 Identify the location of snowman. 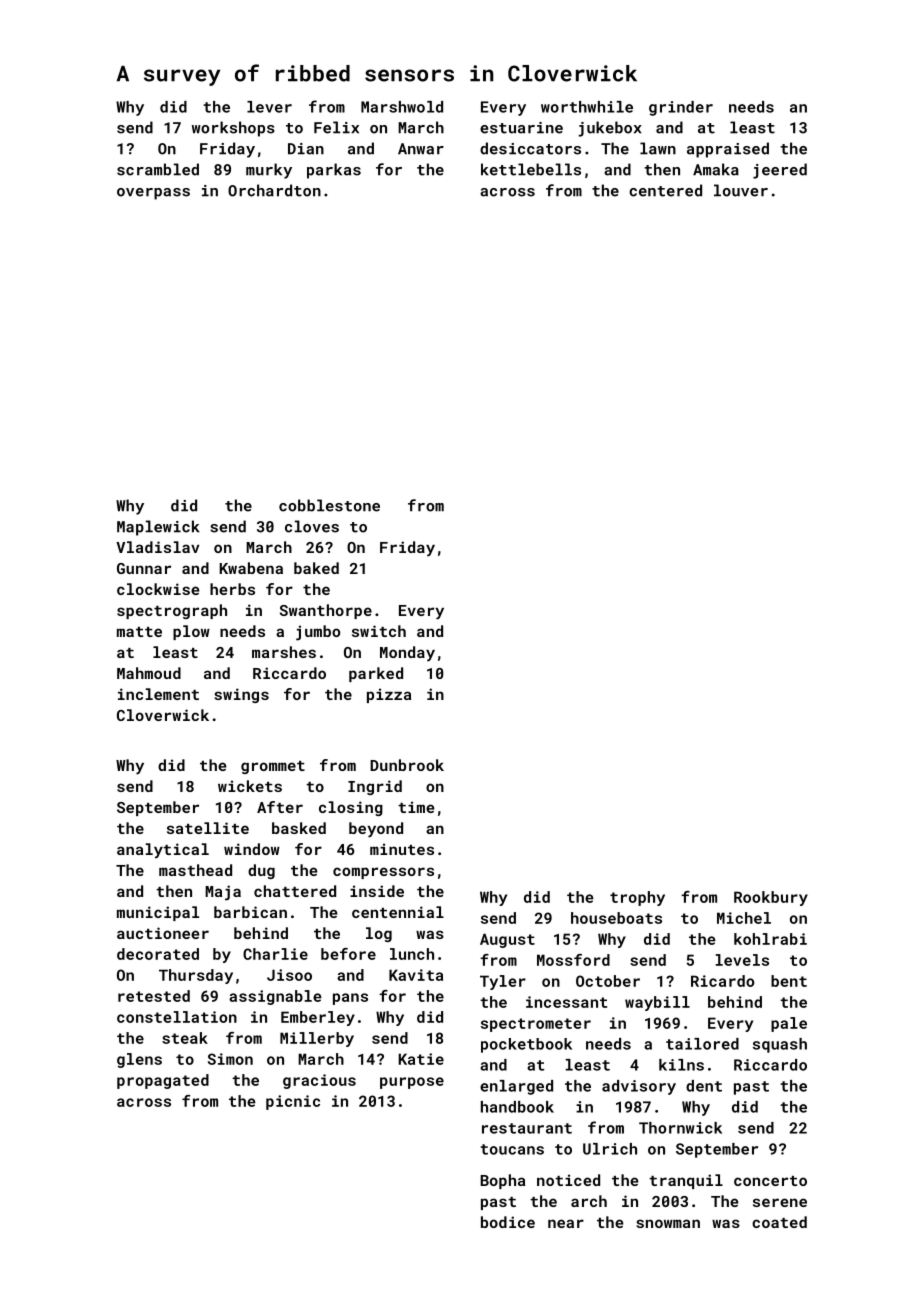
(668, 1223).
